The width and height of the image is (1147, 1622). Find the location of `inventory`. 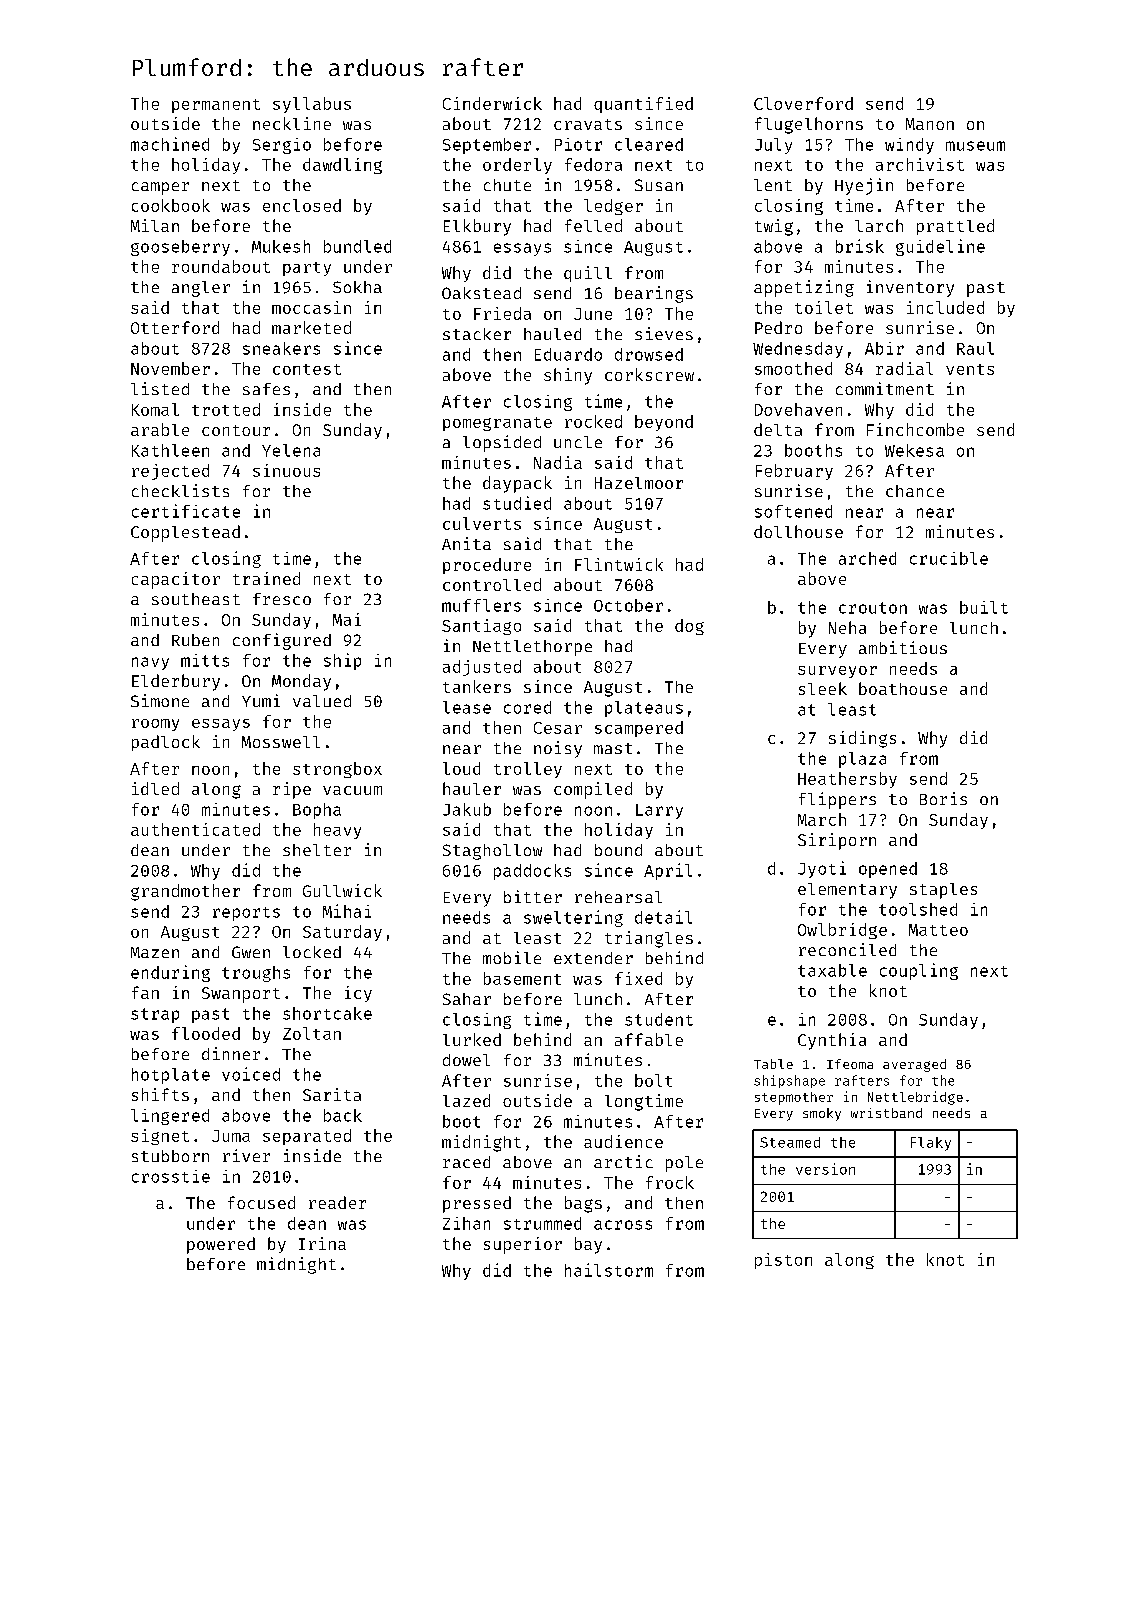

inventory is located at coordinates (910, 288).
